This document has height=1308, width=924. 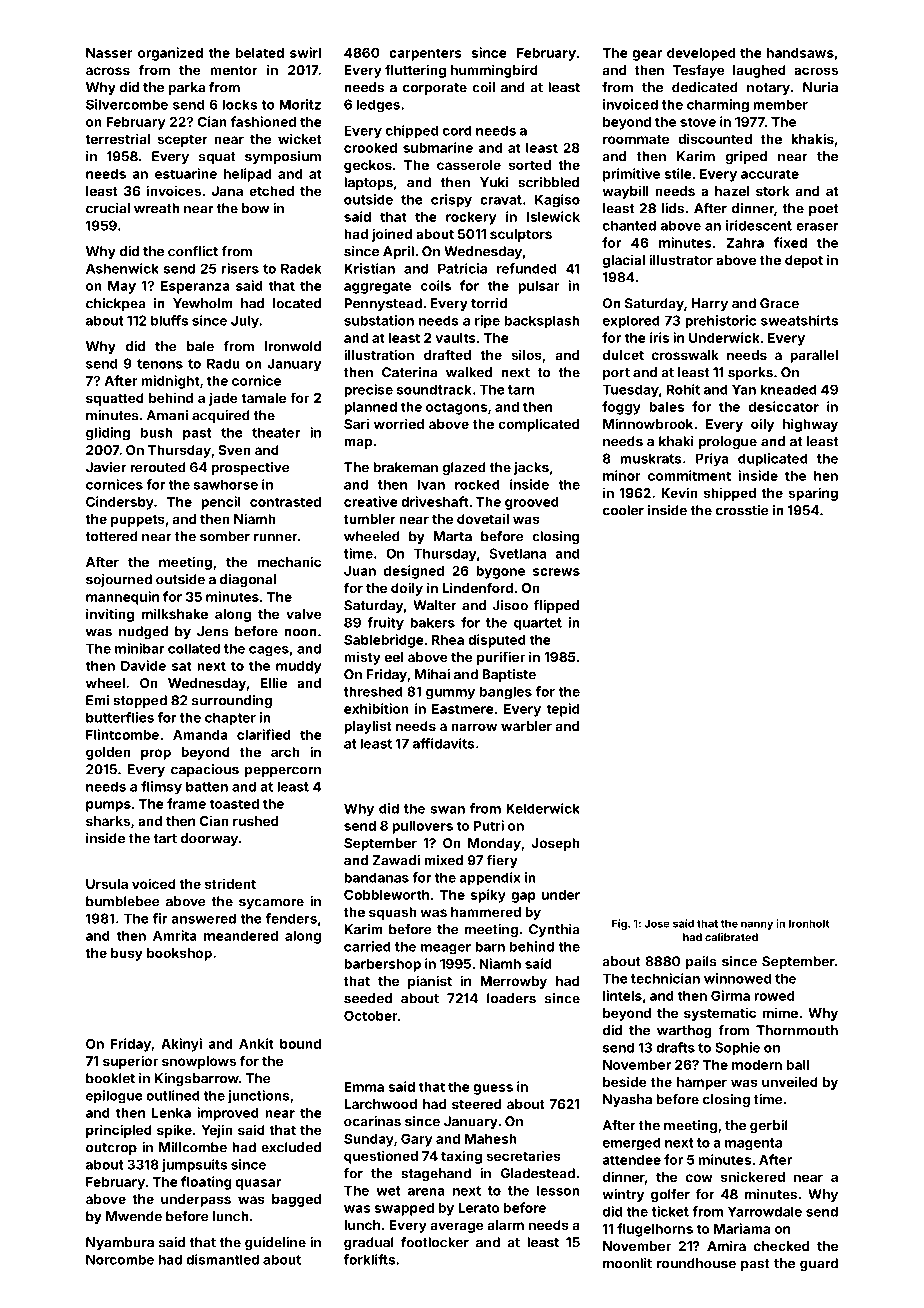 What do you see at coordinates (107, 884) in the document?
I see `Ursula` at bounding box center [107, 884].
